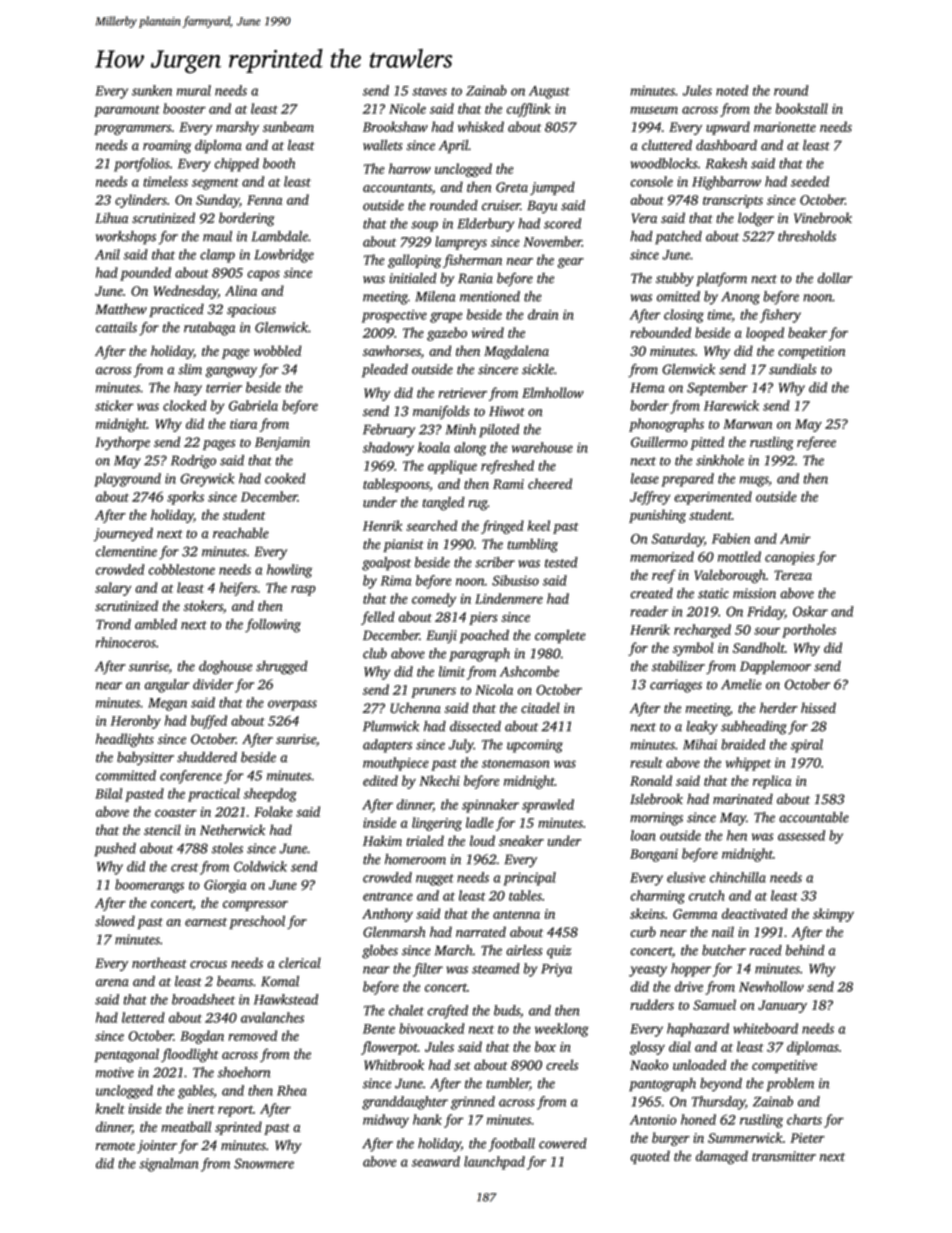  I want to click on gazebo, so click(447, 334).
